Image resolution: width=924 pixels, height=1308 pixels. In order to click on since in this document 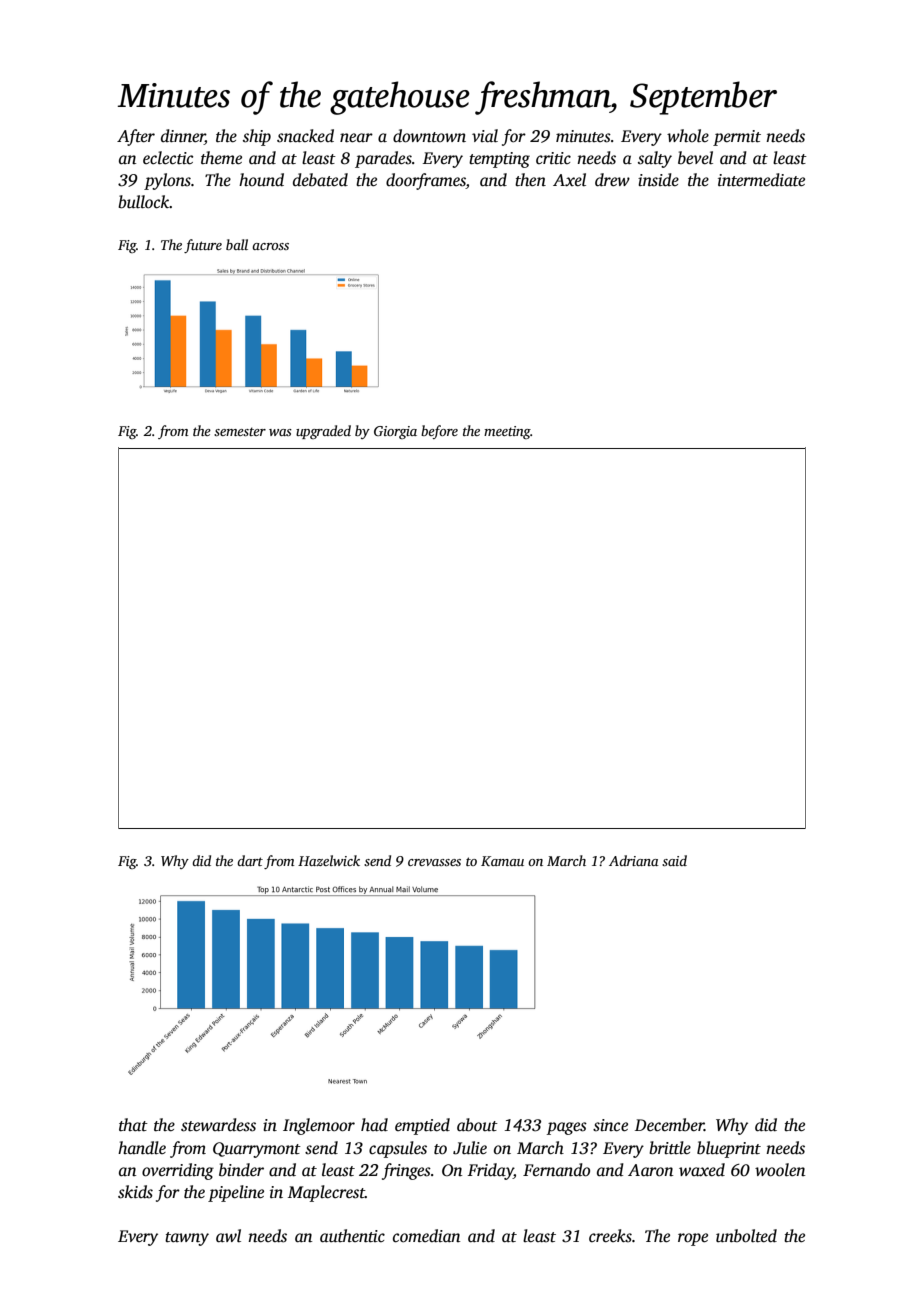, I will do `click(610, 1125)`.
